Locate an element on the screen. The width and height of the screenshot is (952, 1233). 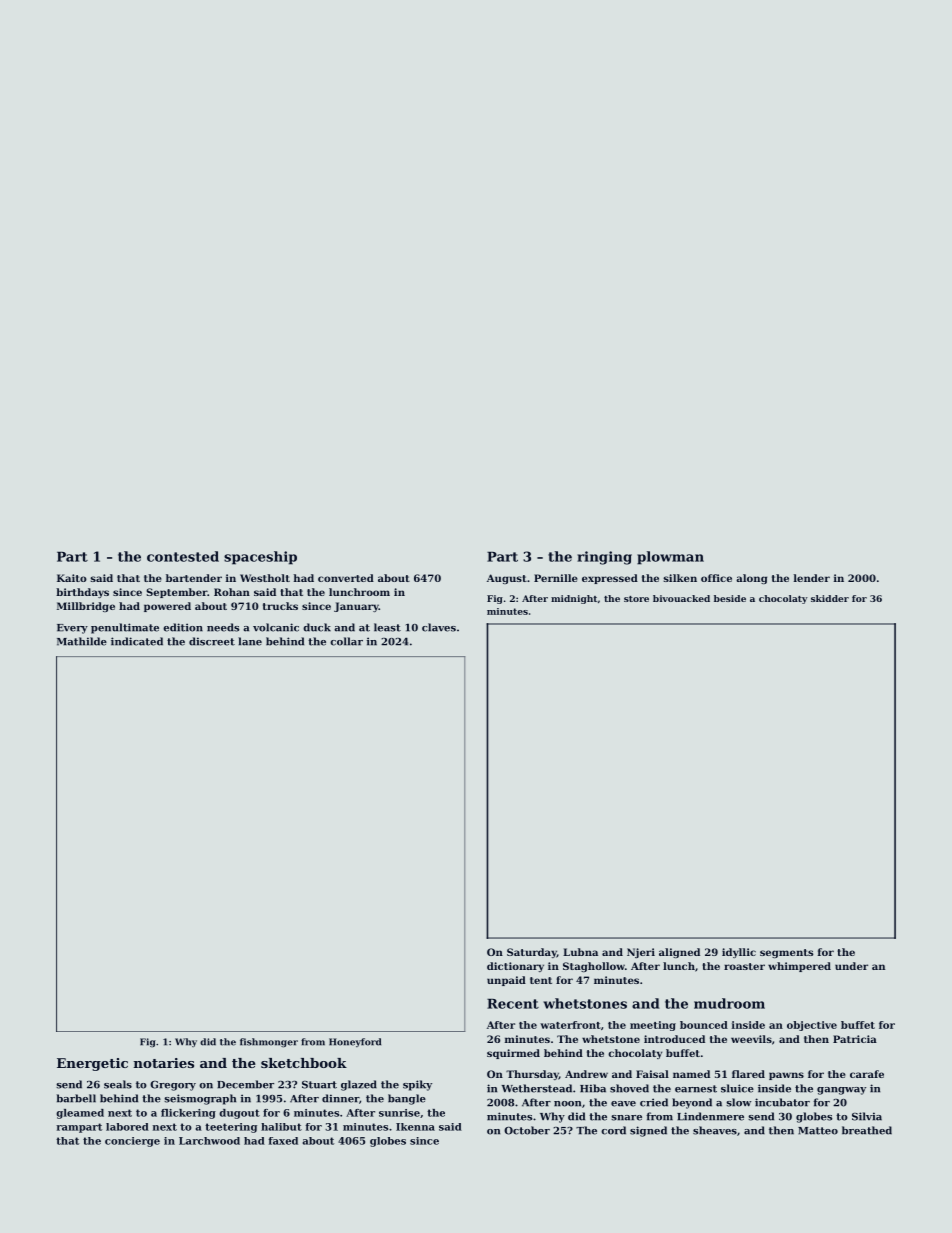
powered is located at coordinates (167, 607).
